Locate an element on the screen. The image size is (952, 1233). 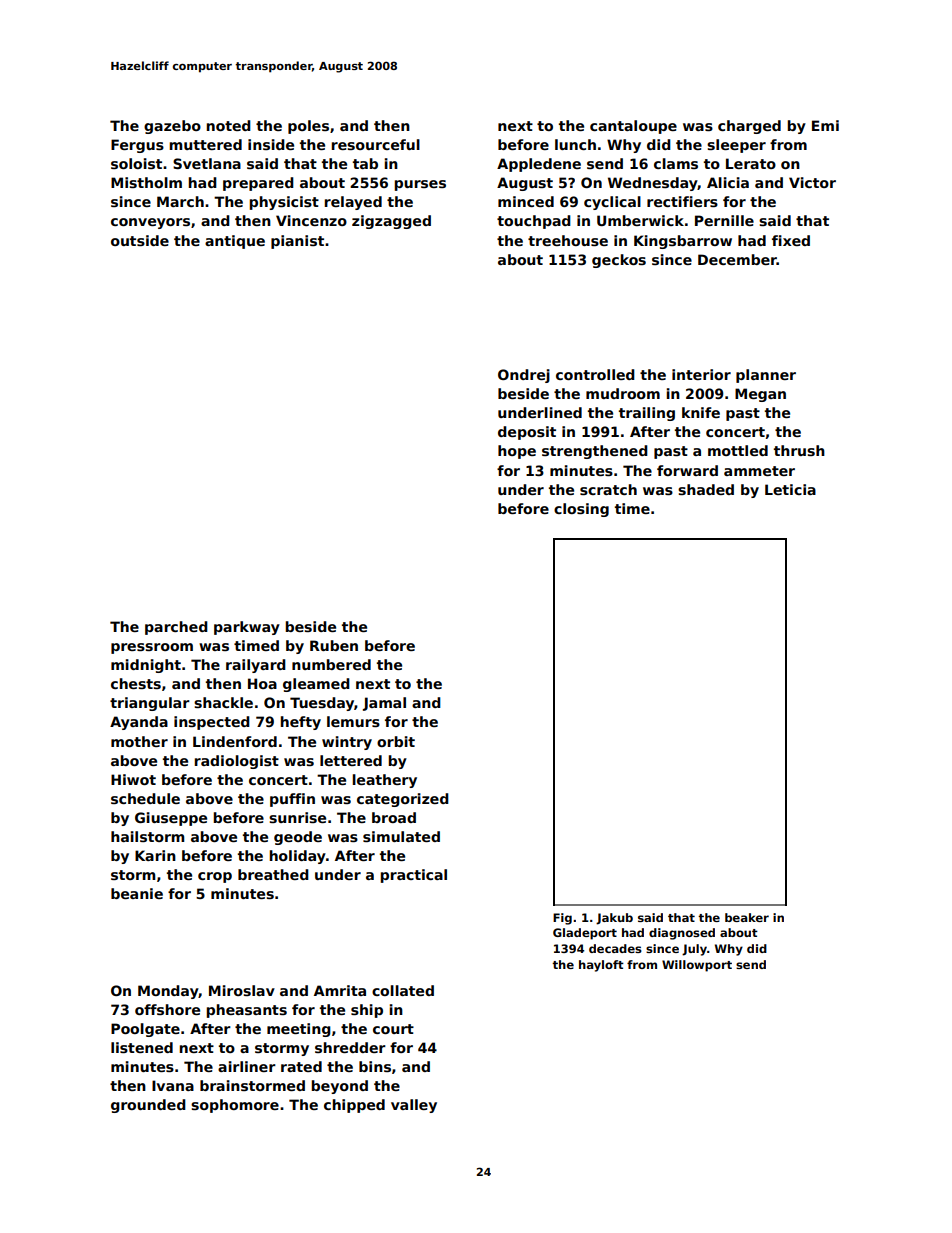
collated is located at coordinates (403, 990).
